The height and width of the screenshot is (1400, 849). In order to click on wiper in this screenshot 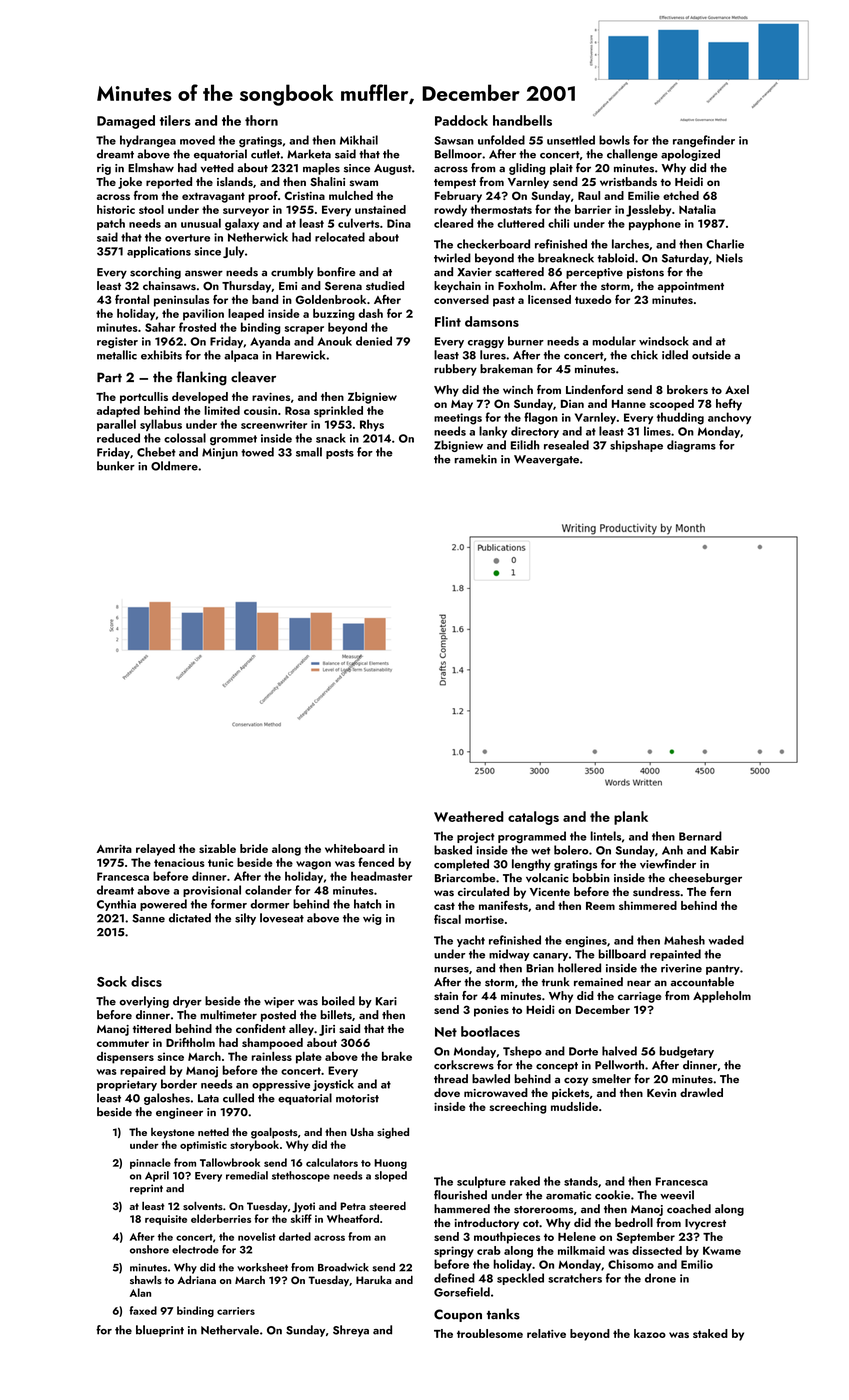, I will do `click(279, 1002)`.
